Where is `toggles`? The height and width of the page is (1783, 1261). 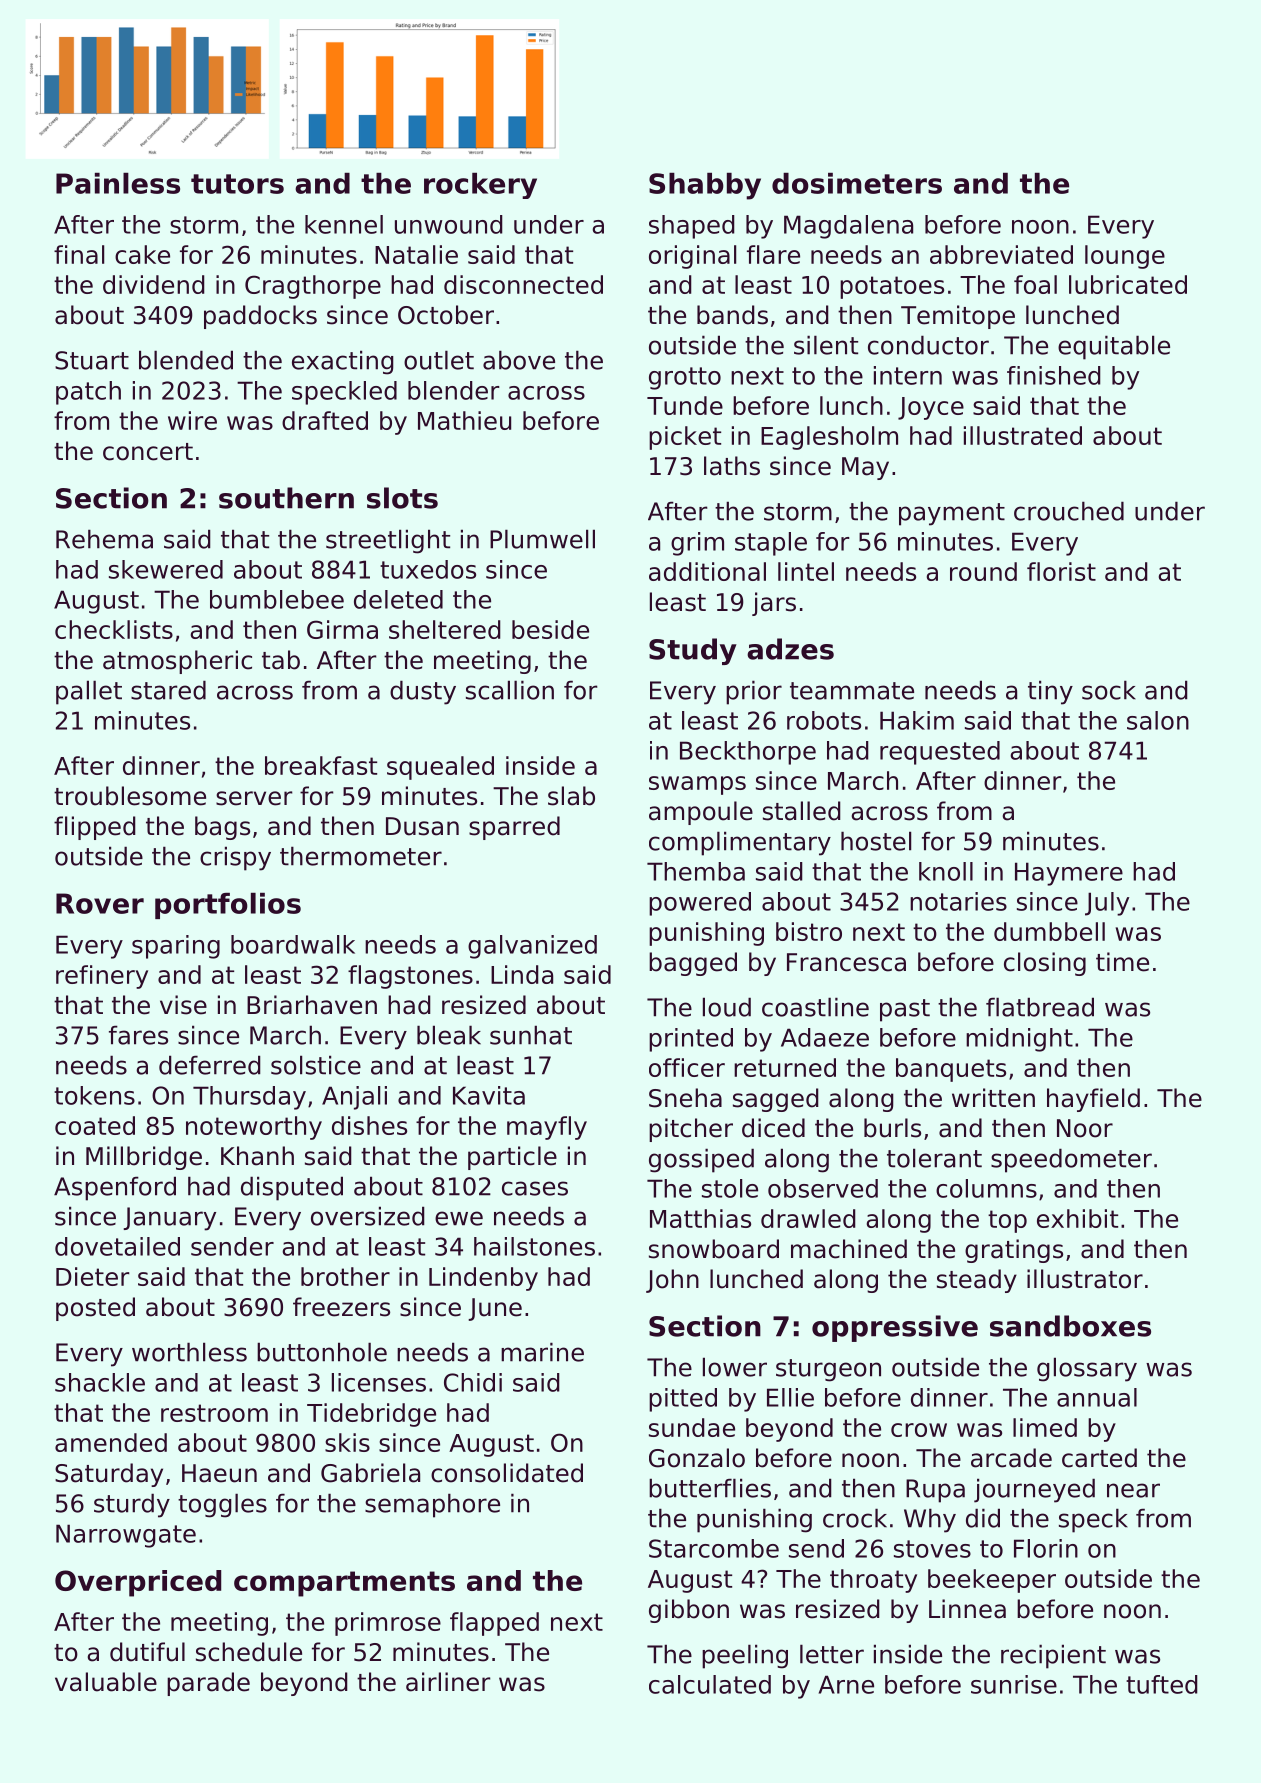
toggles is located at coordinates (222, 1505).
